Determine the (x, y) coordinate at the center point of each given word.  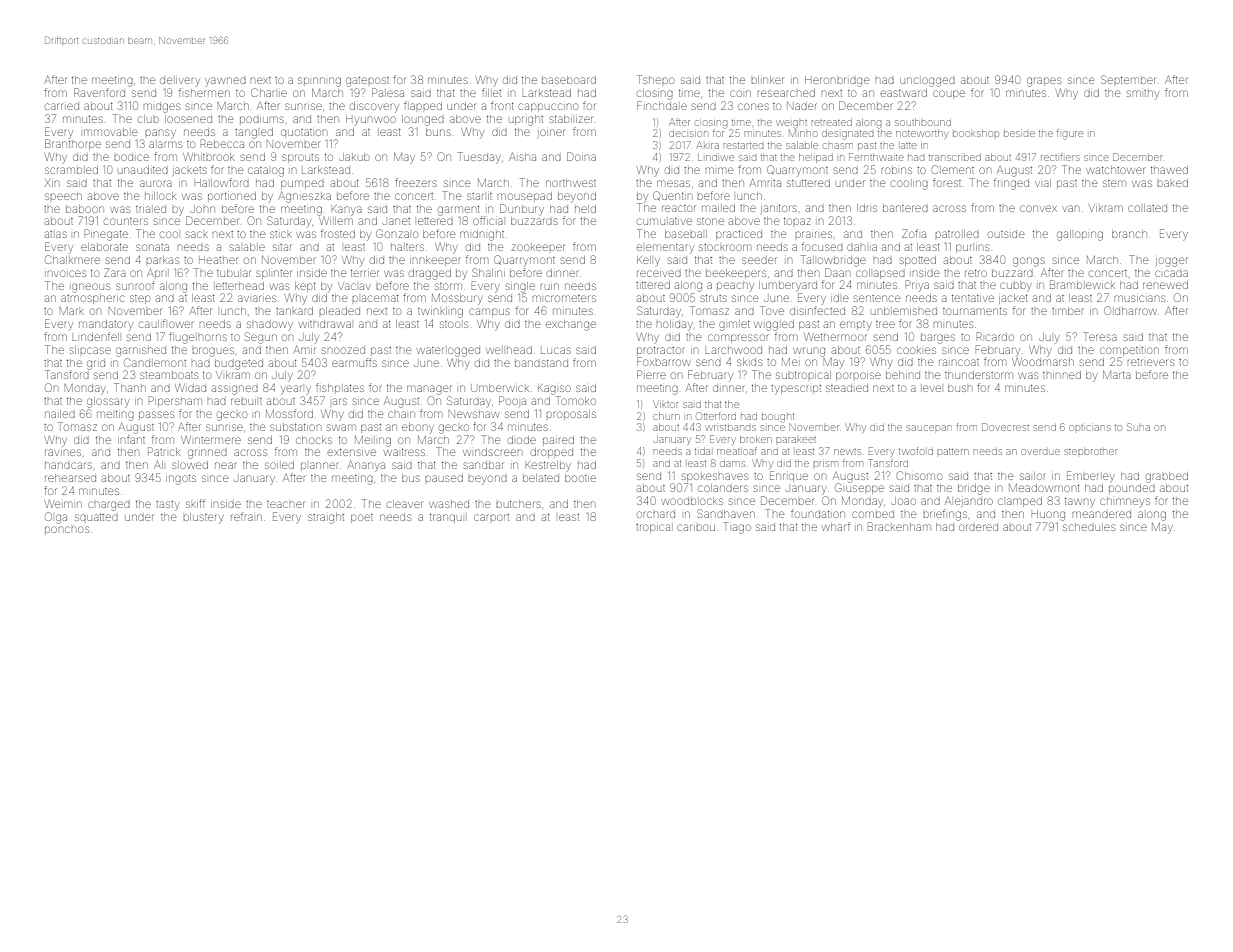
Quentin (672, 195)
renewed (1165, 285)
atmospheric (92, 299)
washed (449, 504)
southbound (923, 122)
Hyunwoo (371, 120)
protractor (661, 350)
